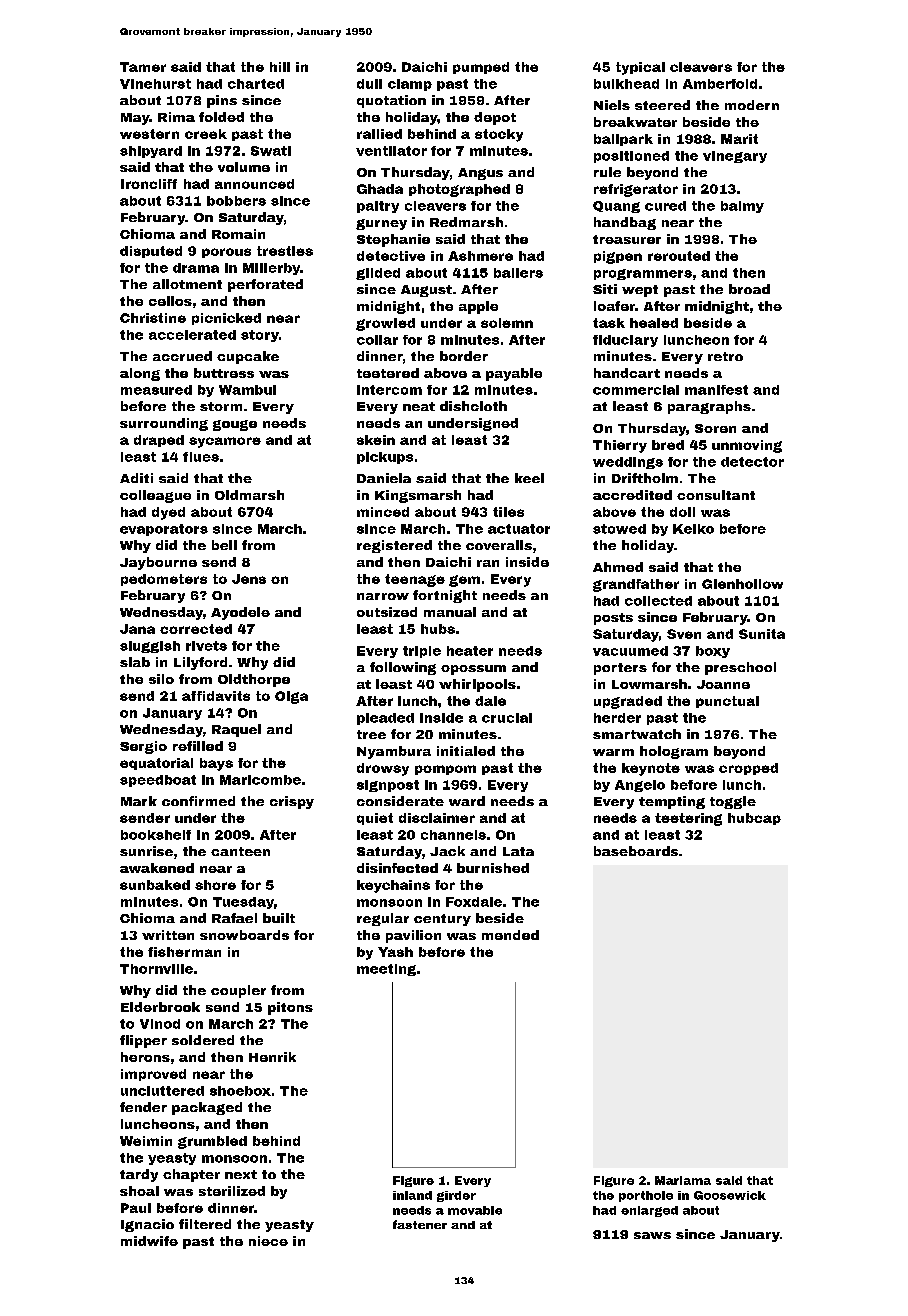 Image resolution: width=908 pixels, height=1316 pixels. What do you see at coordinates (480, 174) in the image?
I see `Angus` at bounding box center [480, 174].
